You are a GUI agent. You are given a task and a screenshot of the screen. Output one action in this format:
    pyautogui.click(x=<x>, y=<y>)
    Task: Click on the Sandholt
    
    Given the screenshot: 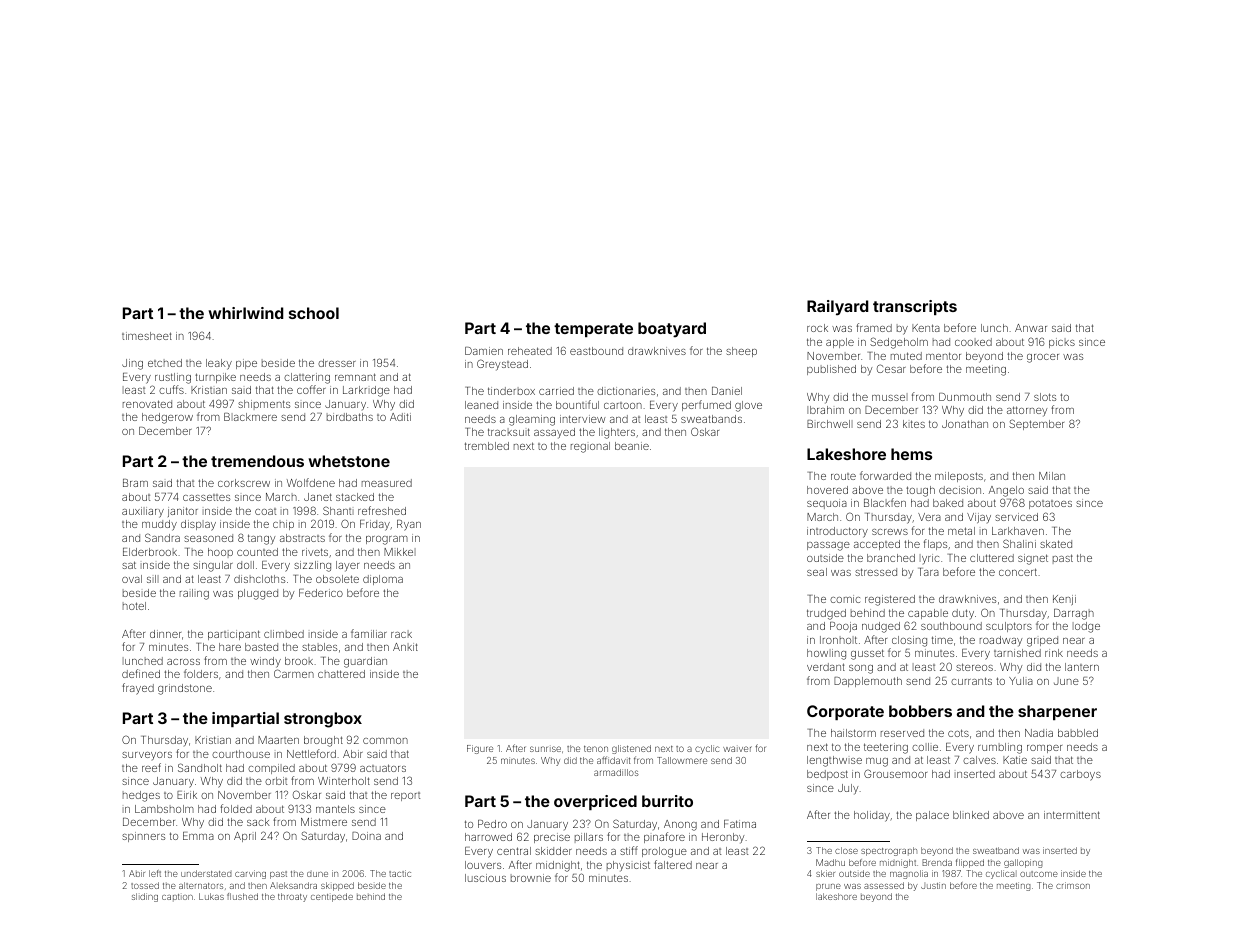 What is the action you would take?
    pyautogui.click(x=200, y=767)
